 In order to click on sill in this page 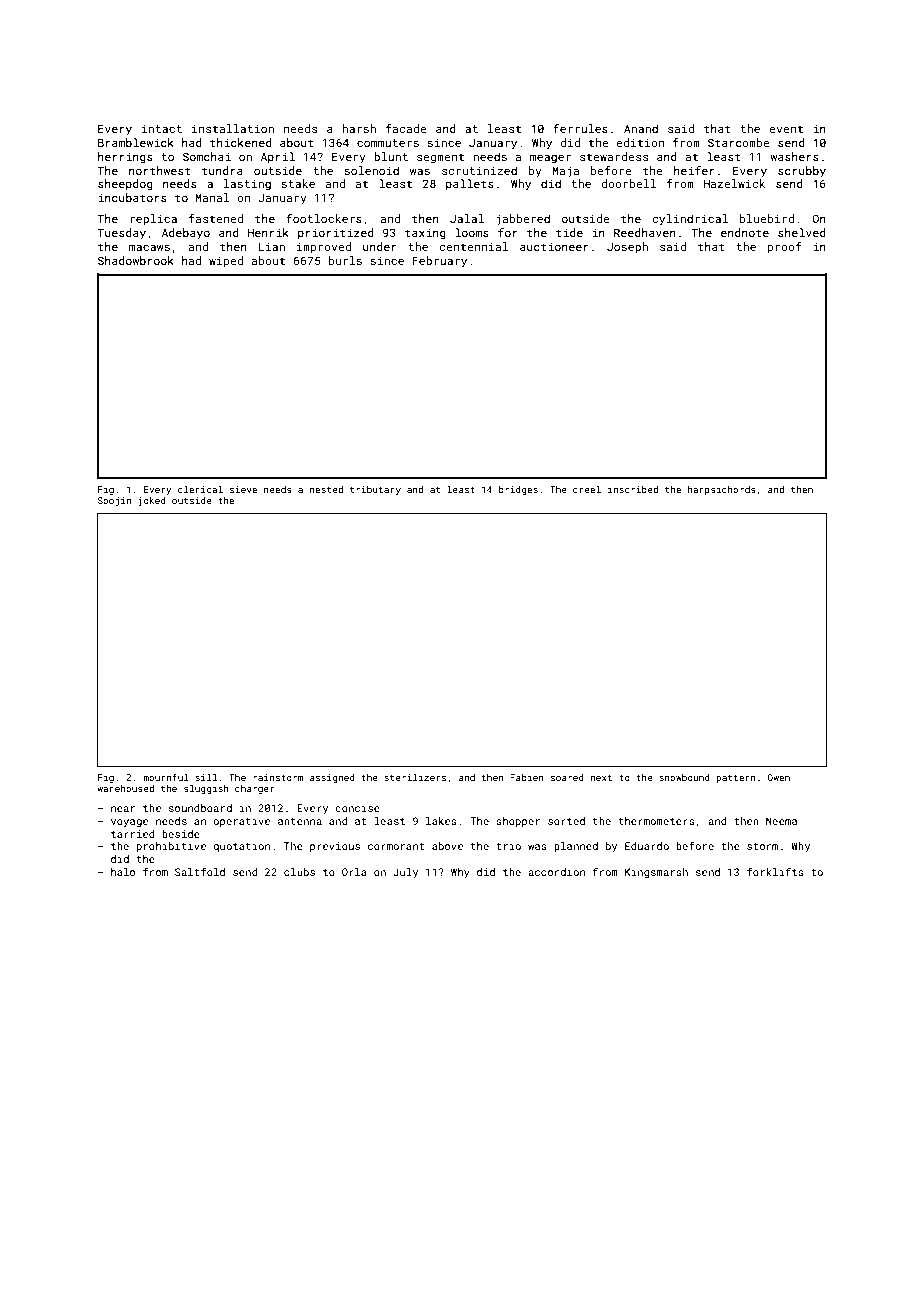, I will do `click(206, 777)`.
